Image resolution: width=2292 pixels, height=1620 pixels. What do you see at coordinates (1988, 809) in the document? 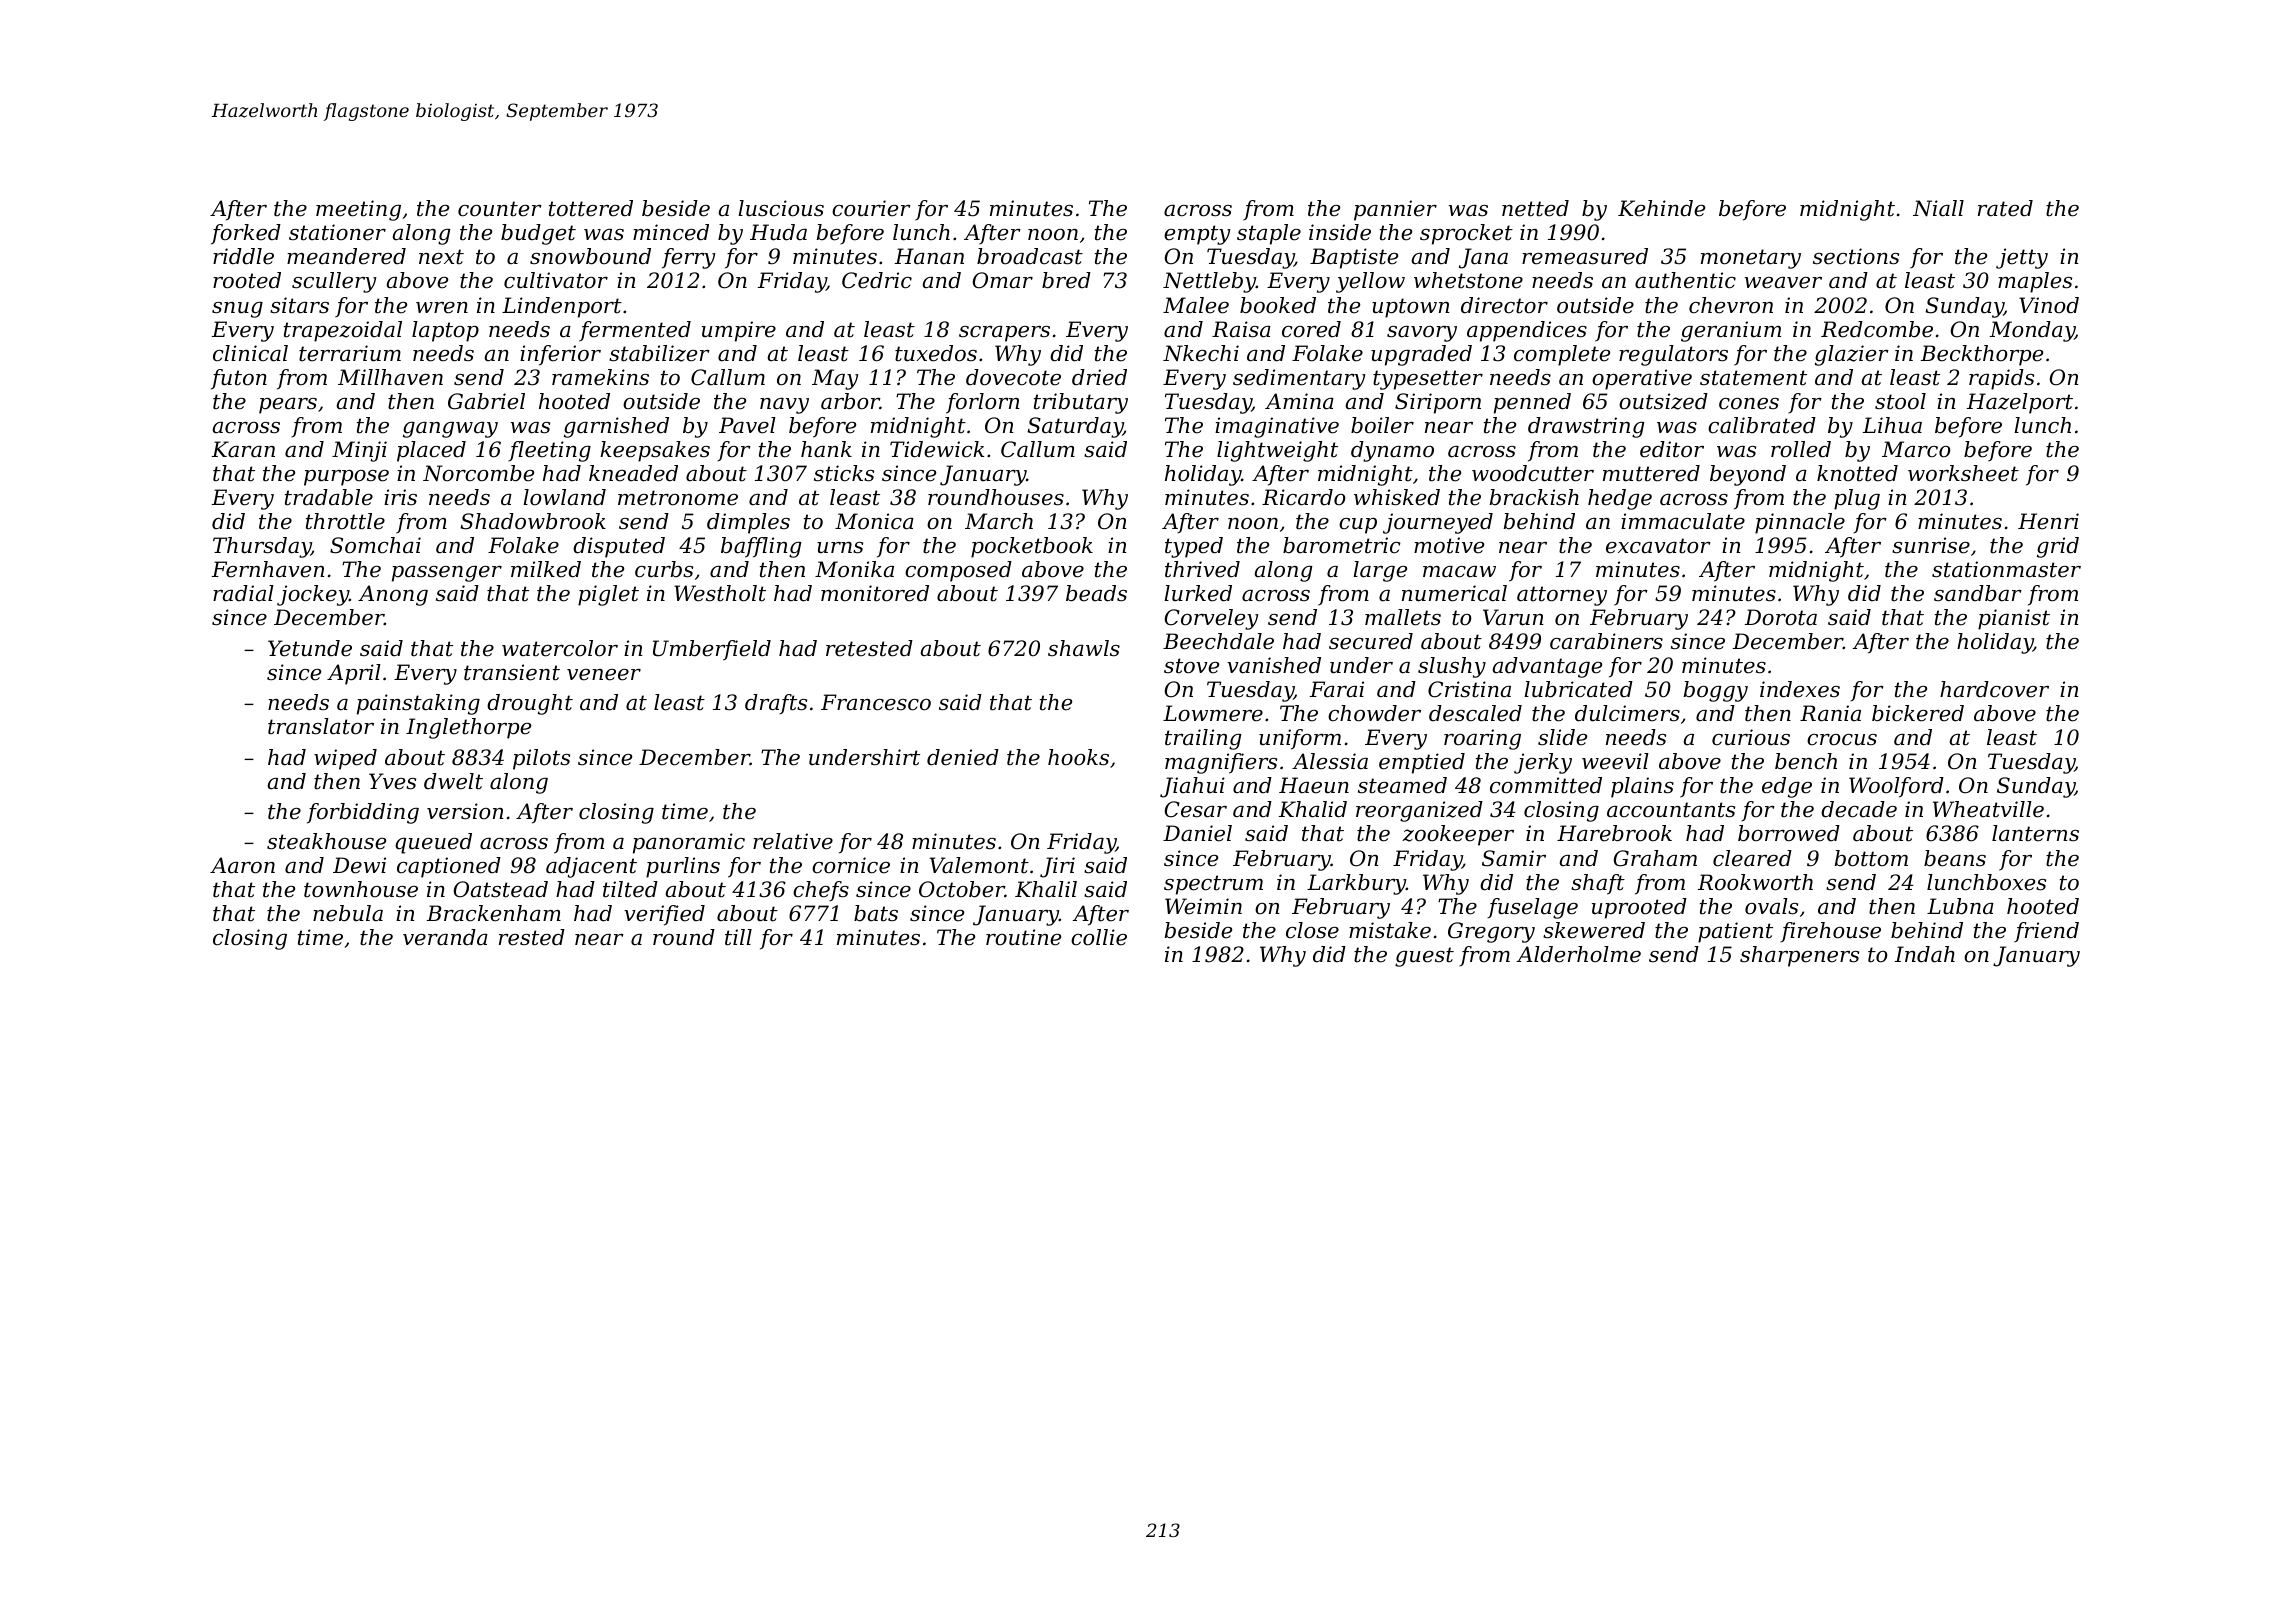
I see `Wheatville` at bounding box center [1988, 809].
